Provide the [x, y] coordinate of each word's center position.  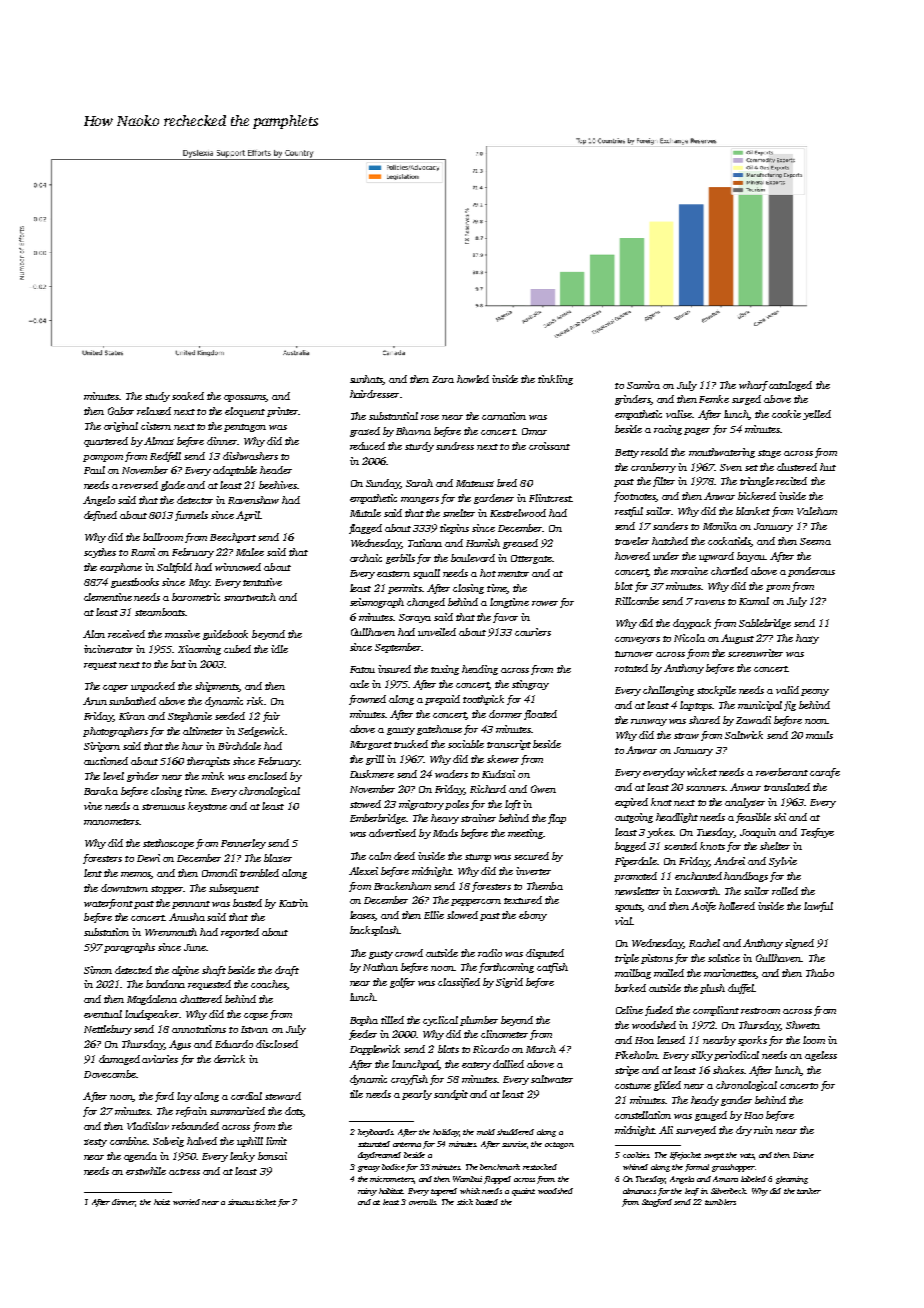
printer [282, 412]
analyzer [745, 803]
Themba [545, 886]
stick [465, 1202]
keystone [207, 807]
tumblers [720, 1202]
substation [106, 932]
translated [787, 787]
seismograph [377, 603]
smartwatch [250, 597]
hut [828, 467]
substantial [393, 416]
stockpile [716, 691]
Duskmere [372, 774]
